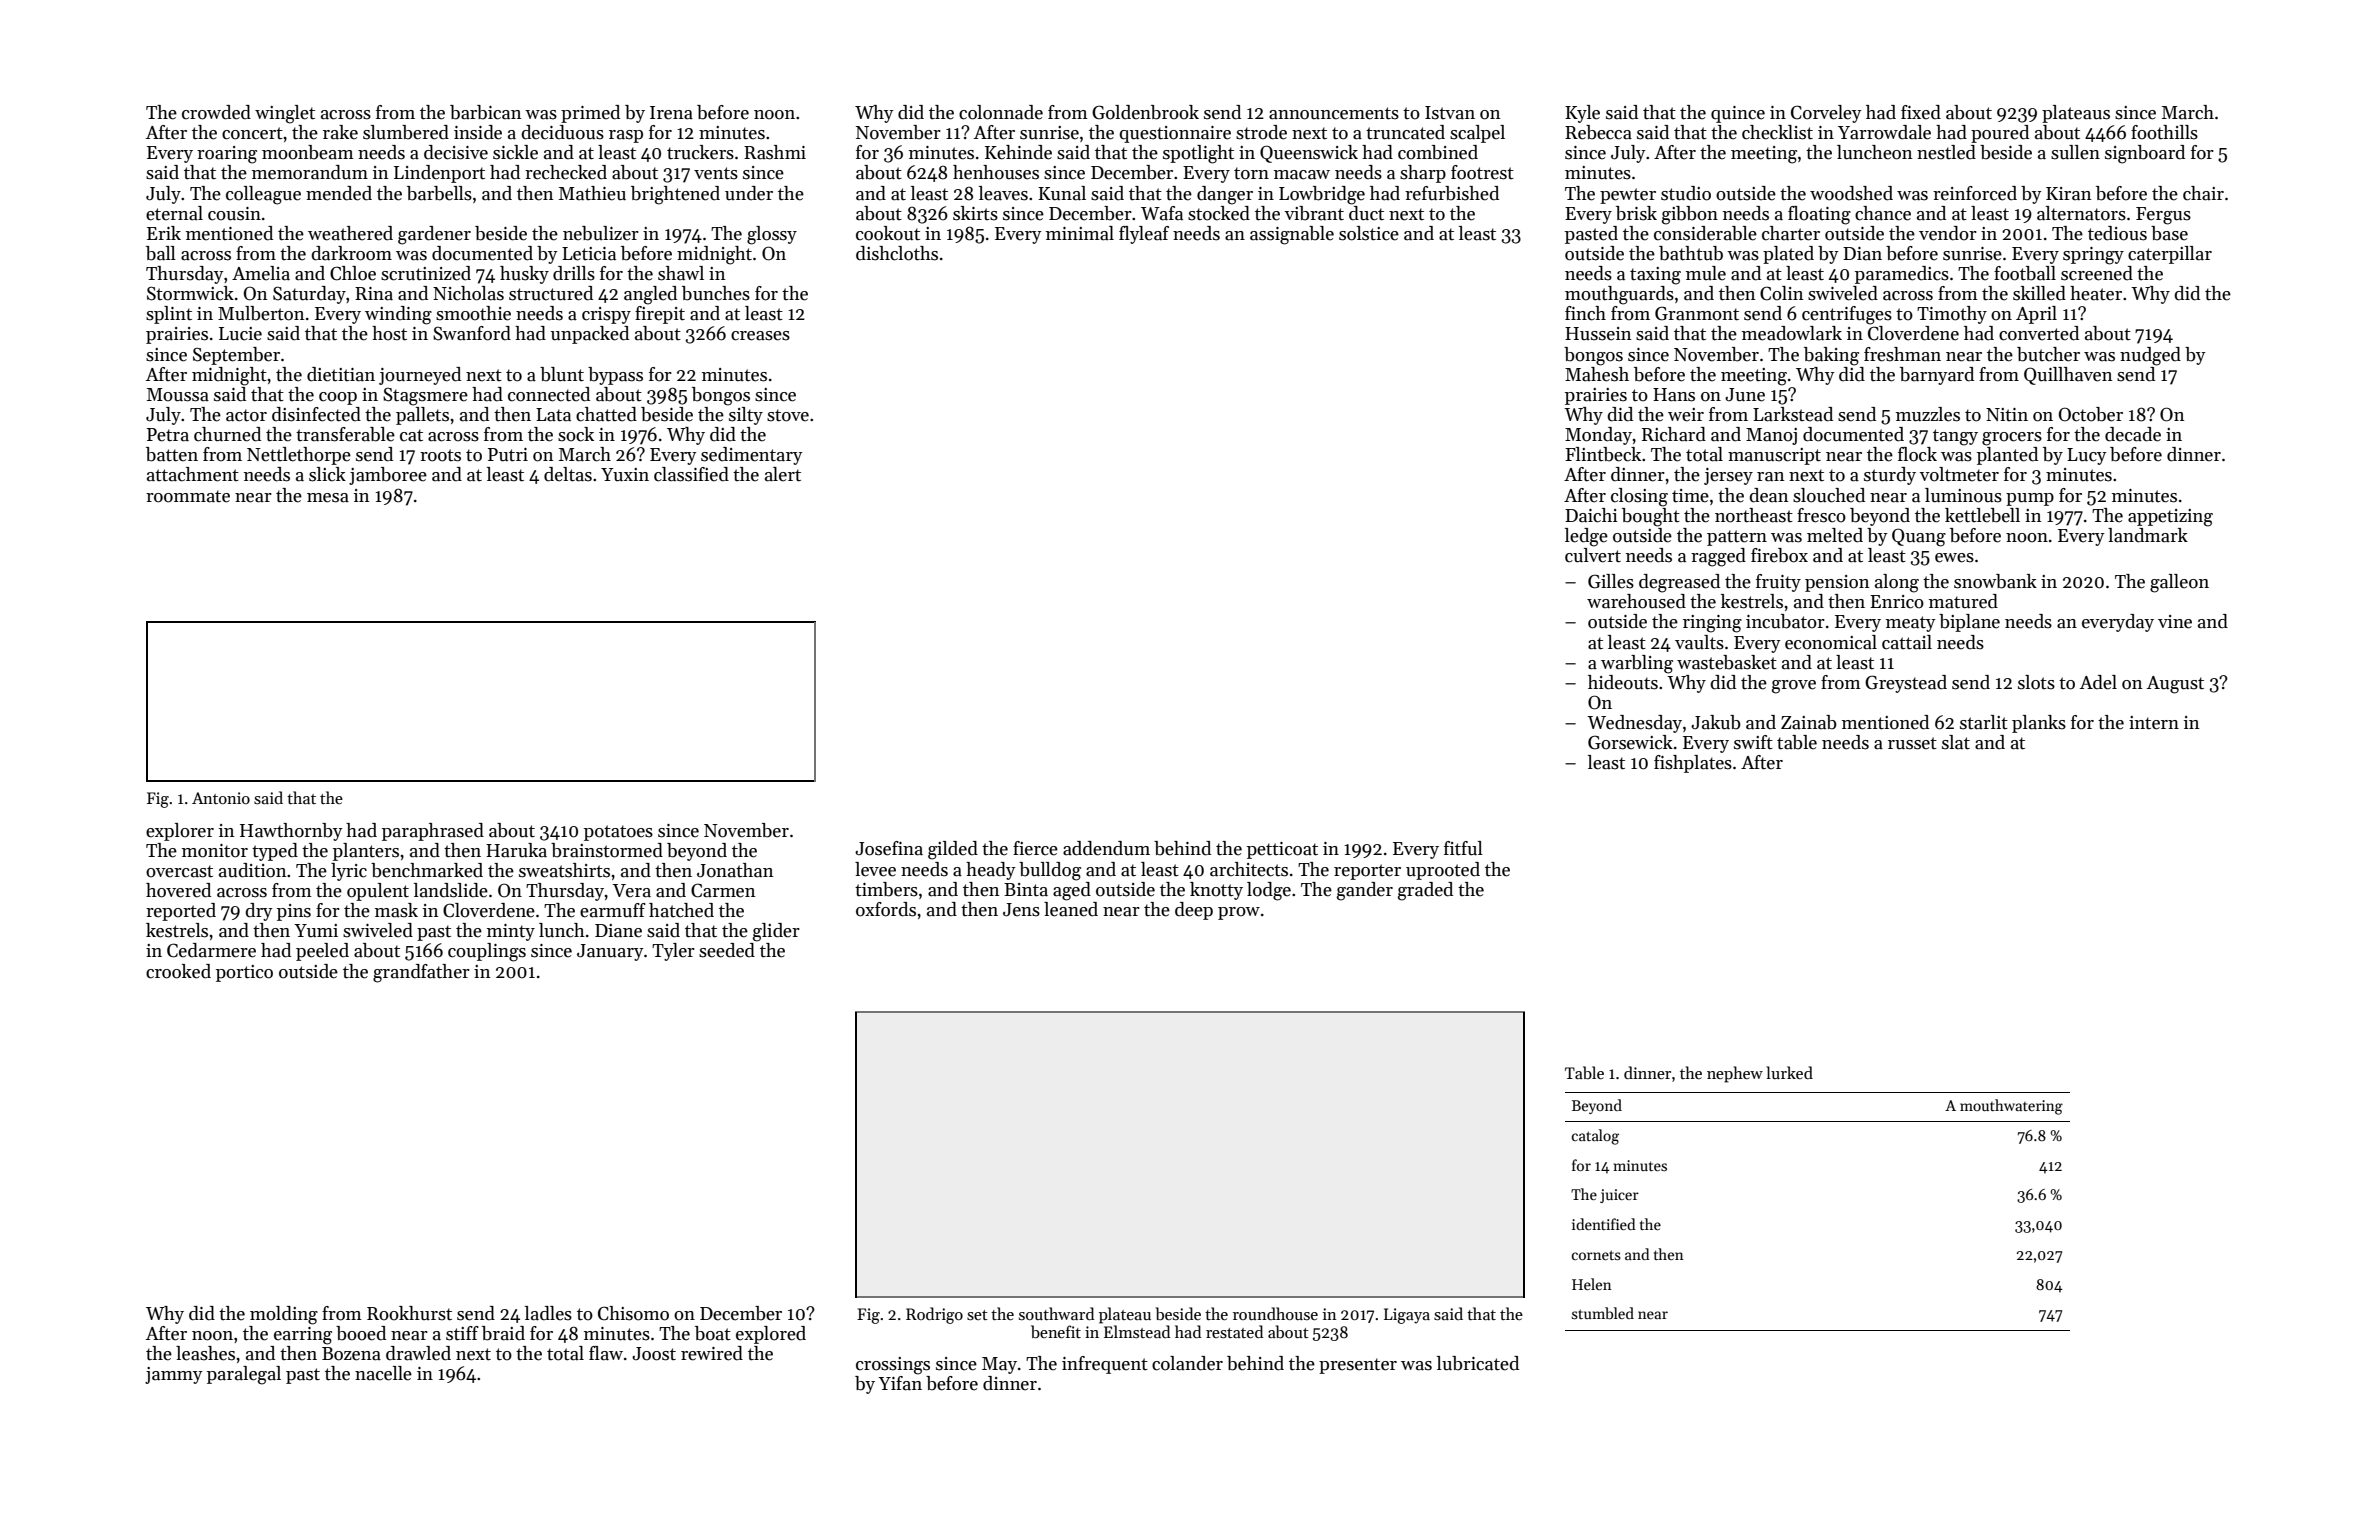  I want to click on addendum, so click(1106, 848).
